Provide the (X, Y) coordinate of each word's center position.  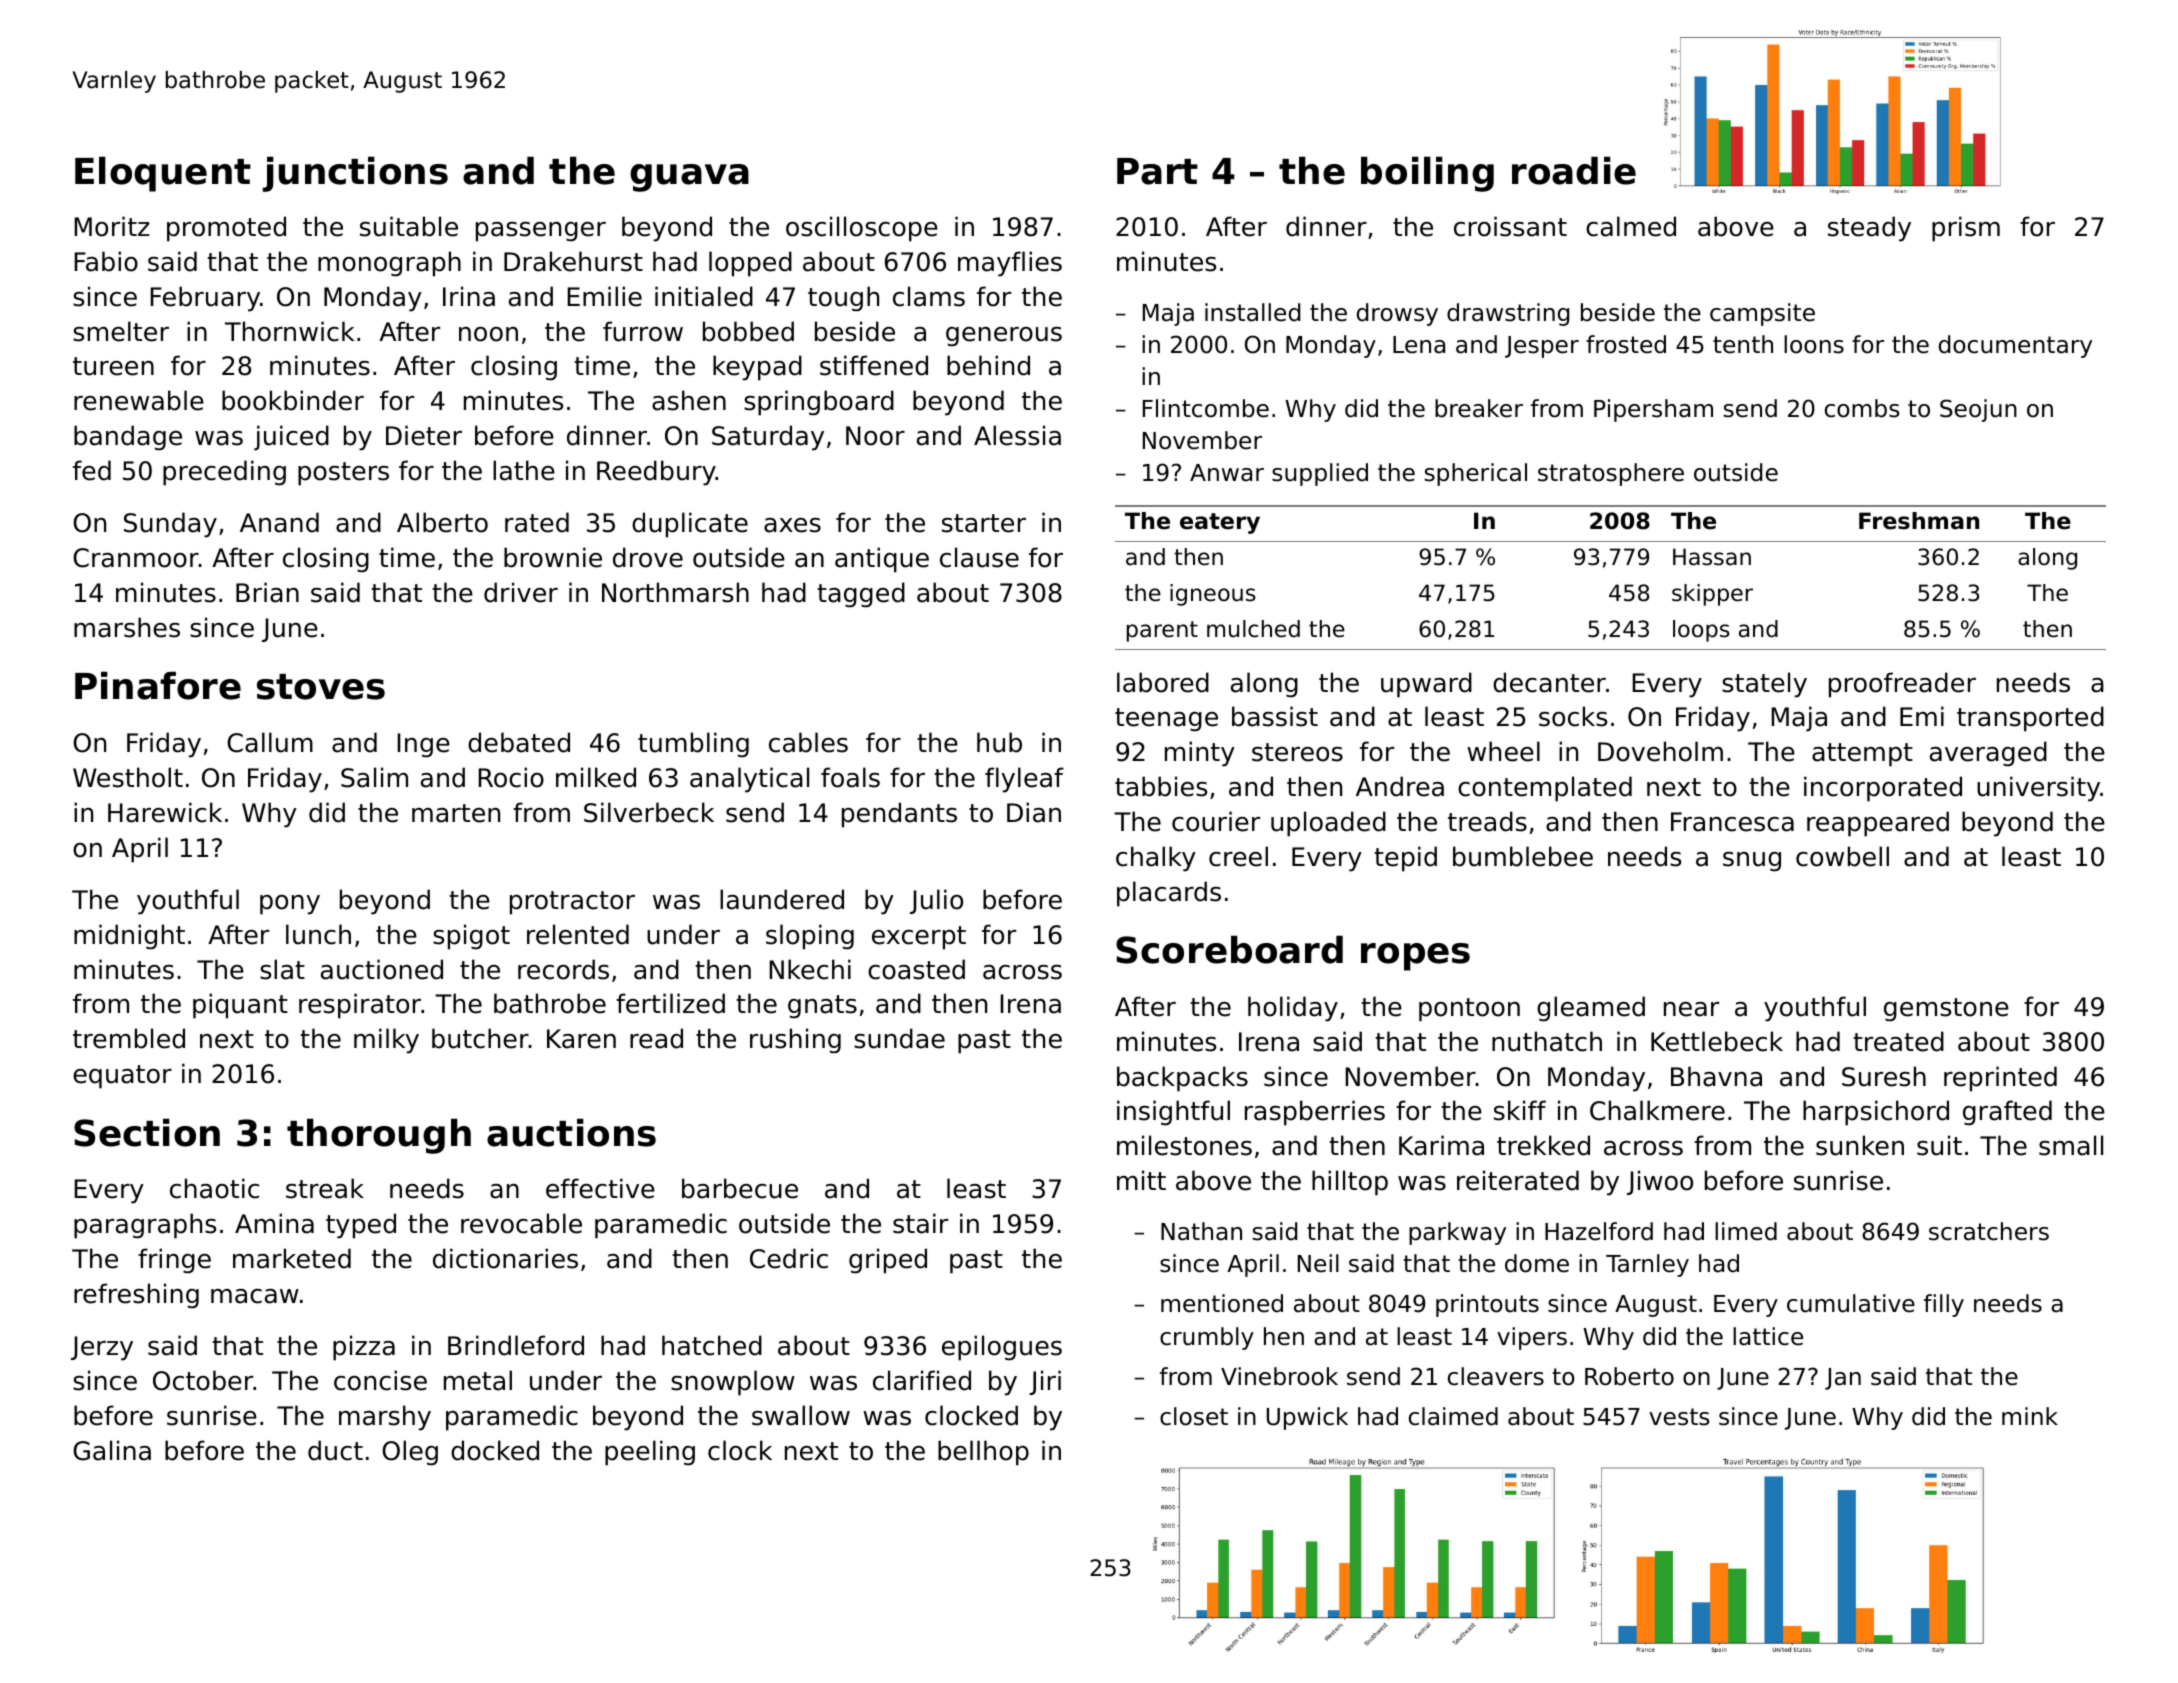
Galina (112, 1450)
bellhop (983, 1453)
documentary (2015, 346)
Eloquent (163, 174)
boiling (1427, 174)
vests (1679, 1417)
